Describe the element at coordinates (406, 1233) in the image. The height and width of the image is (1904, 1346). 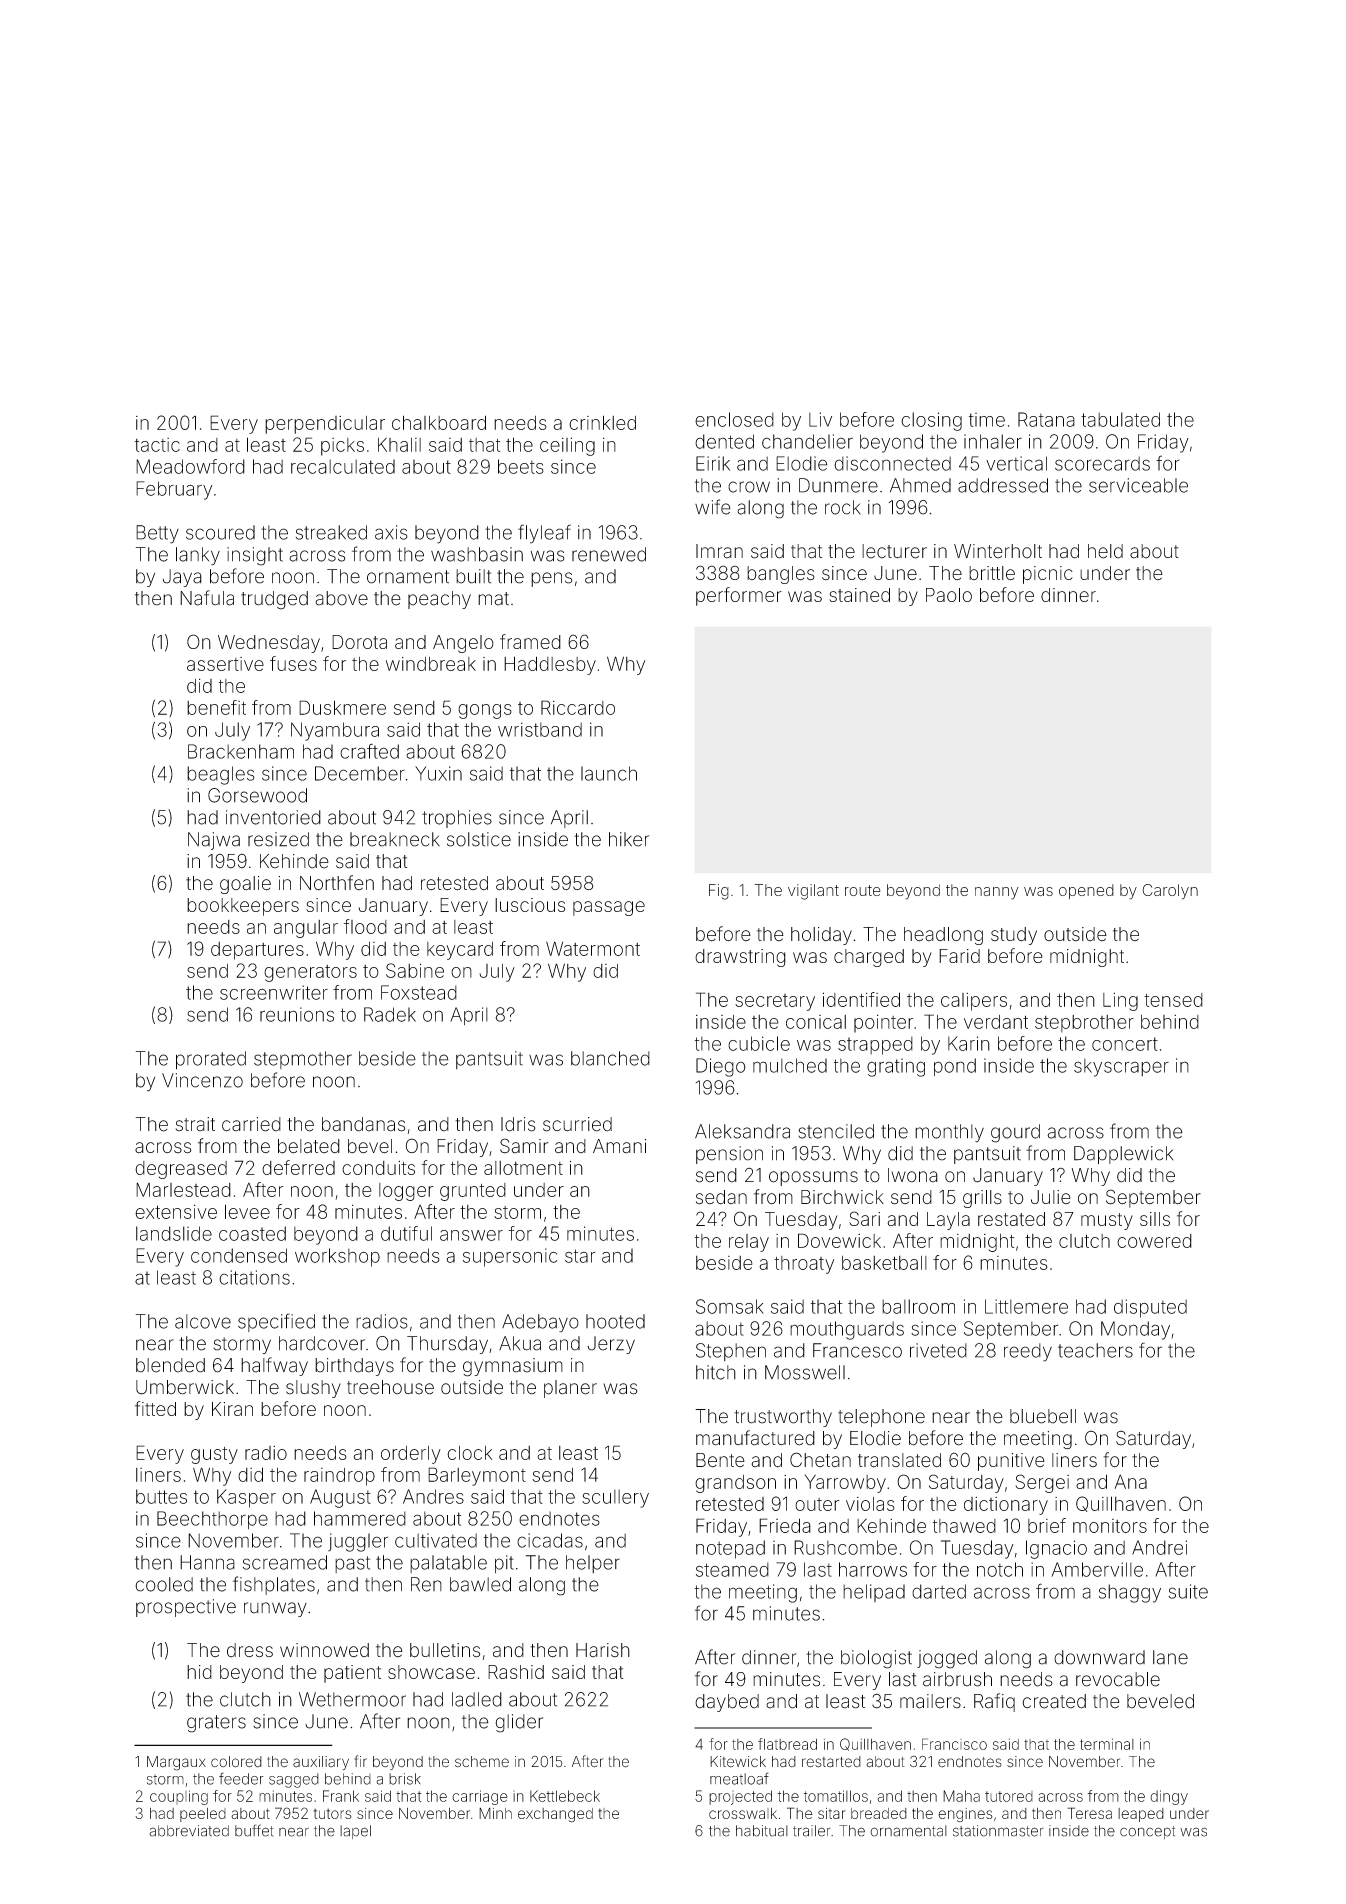
I see `dutiful` at that location.
